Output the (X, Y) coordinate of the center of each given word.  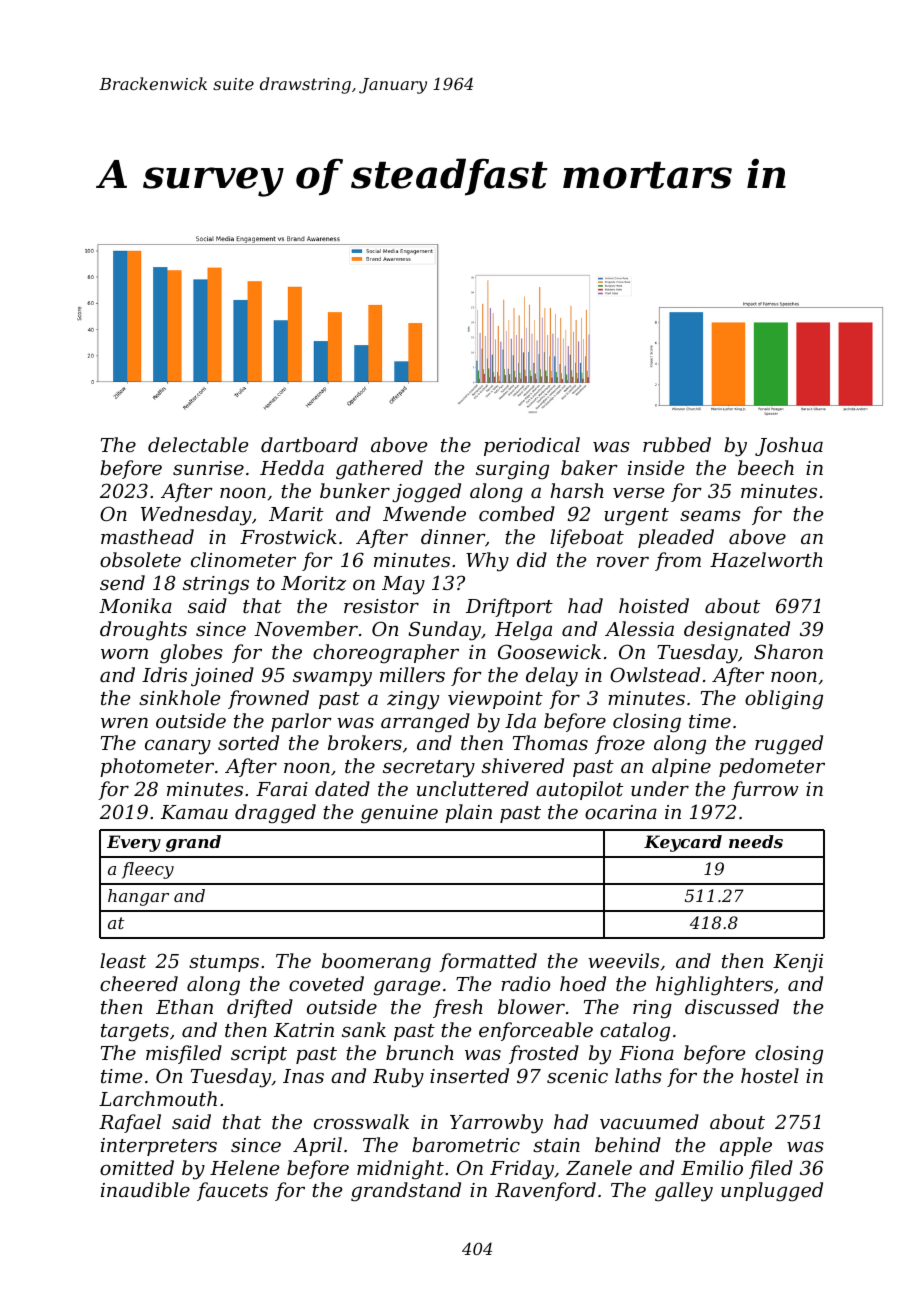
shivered (523, 765)
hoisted (654, 605)
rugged (789, 745)
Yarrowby (496, 1124)
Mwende (424, 513)
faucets (232, 1191)
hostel (770, 1075)
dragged (275, 814)
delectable (198, 444)
